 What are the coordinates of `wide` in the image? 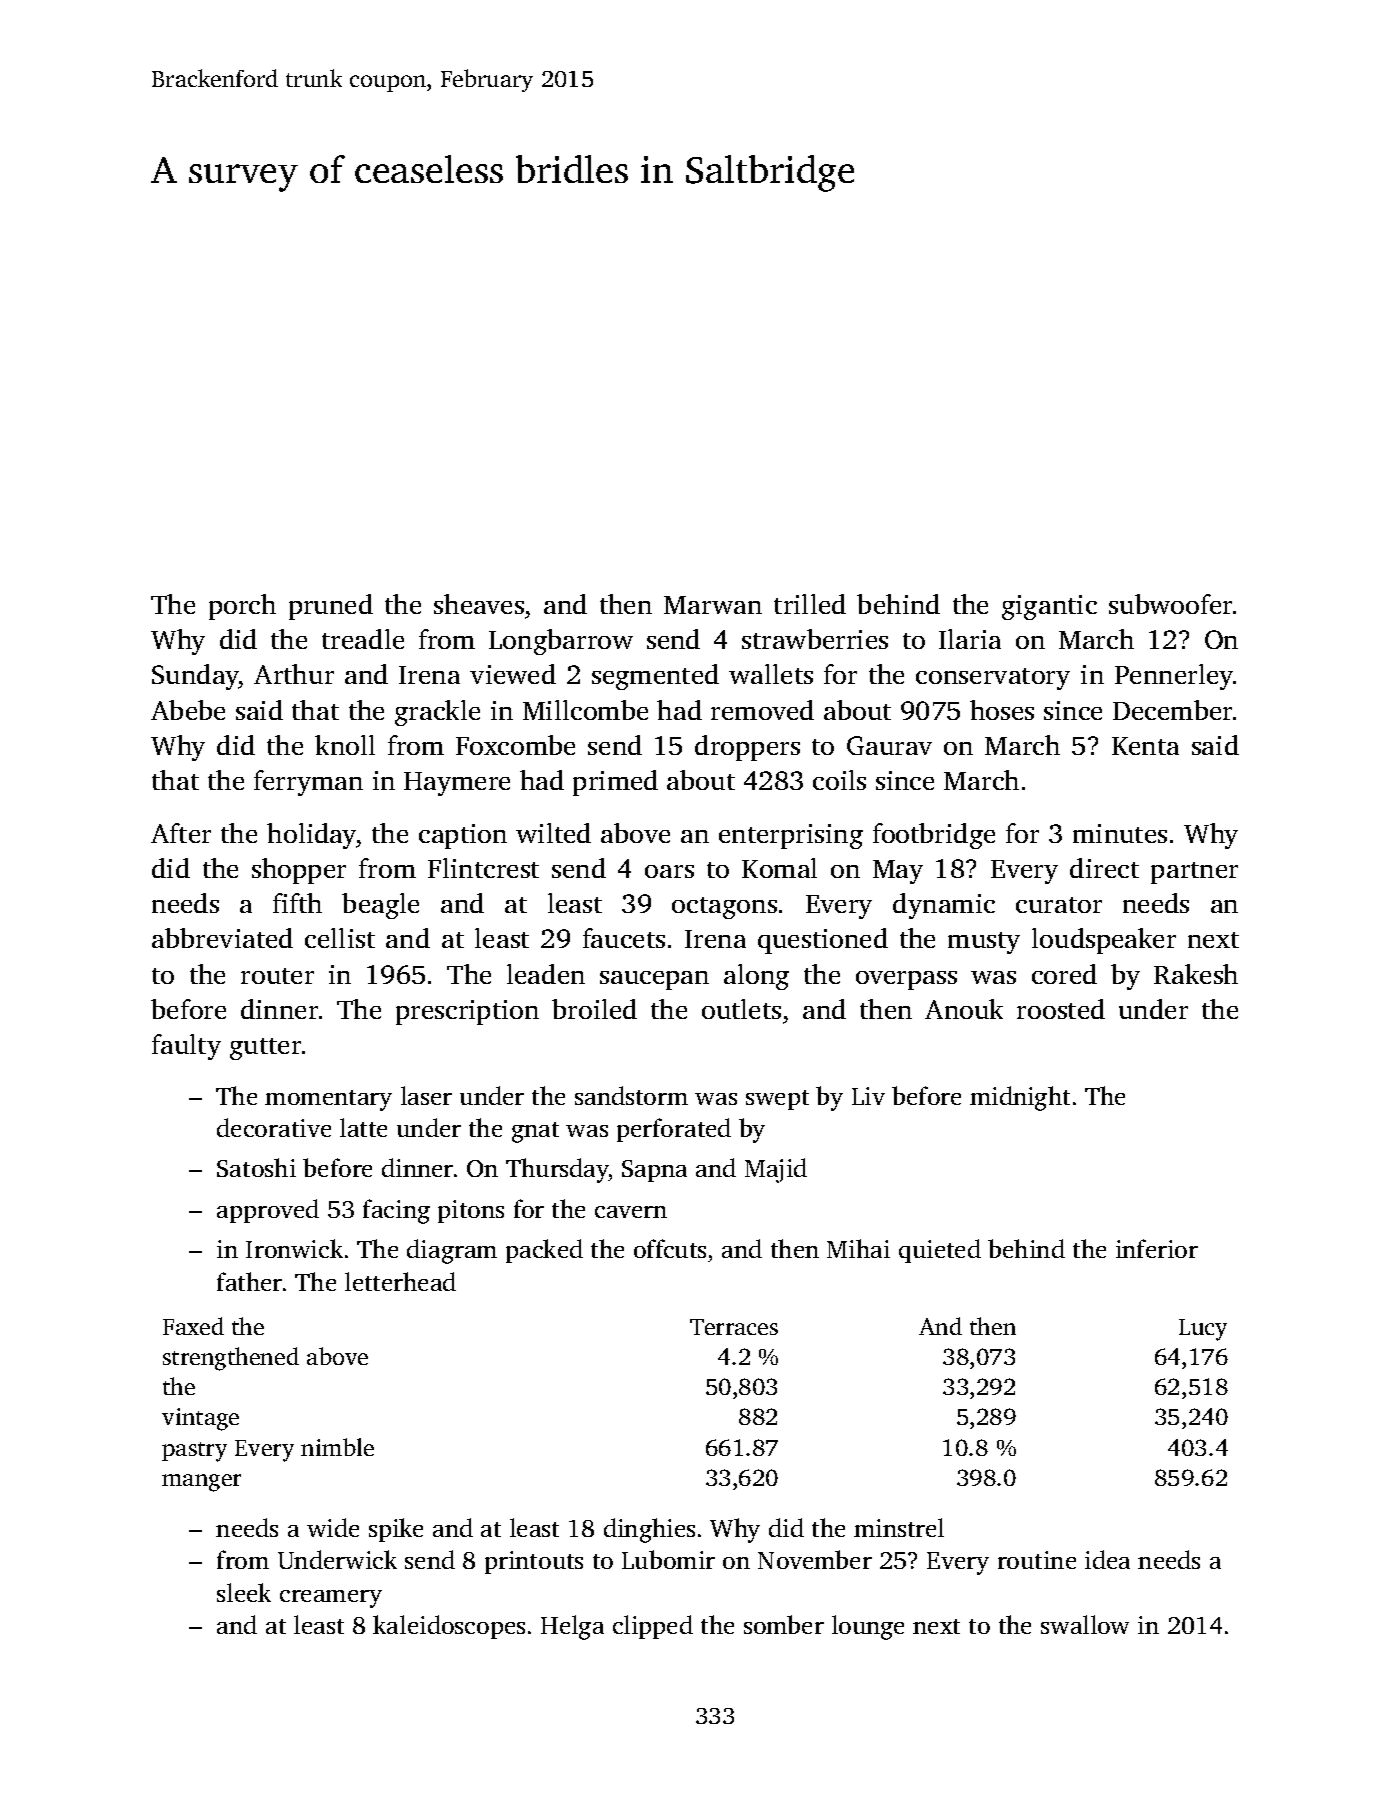 It's located at (333, 1527).
